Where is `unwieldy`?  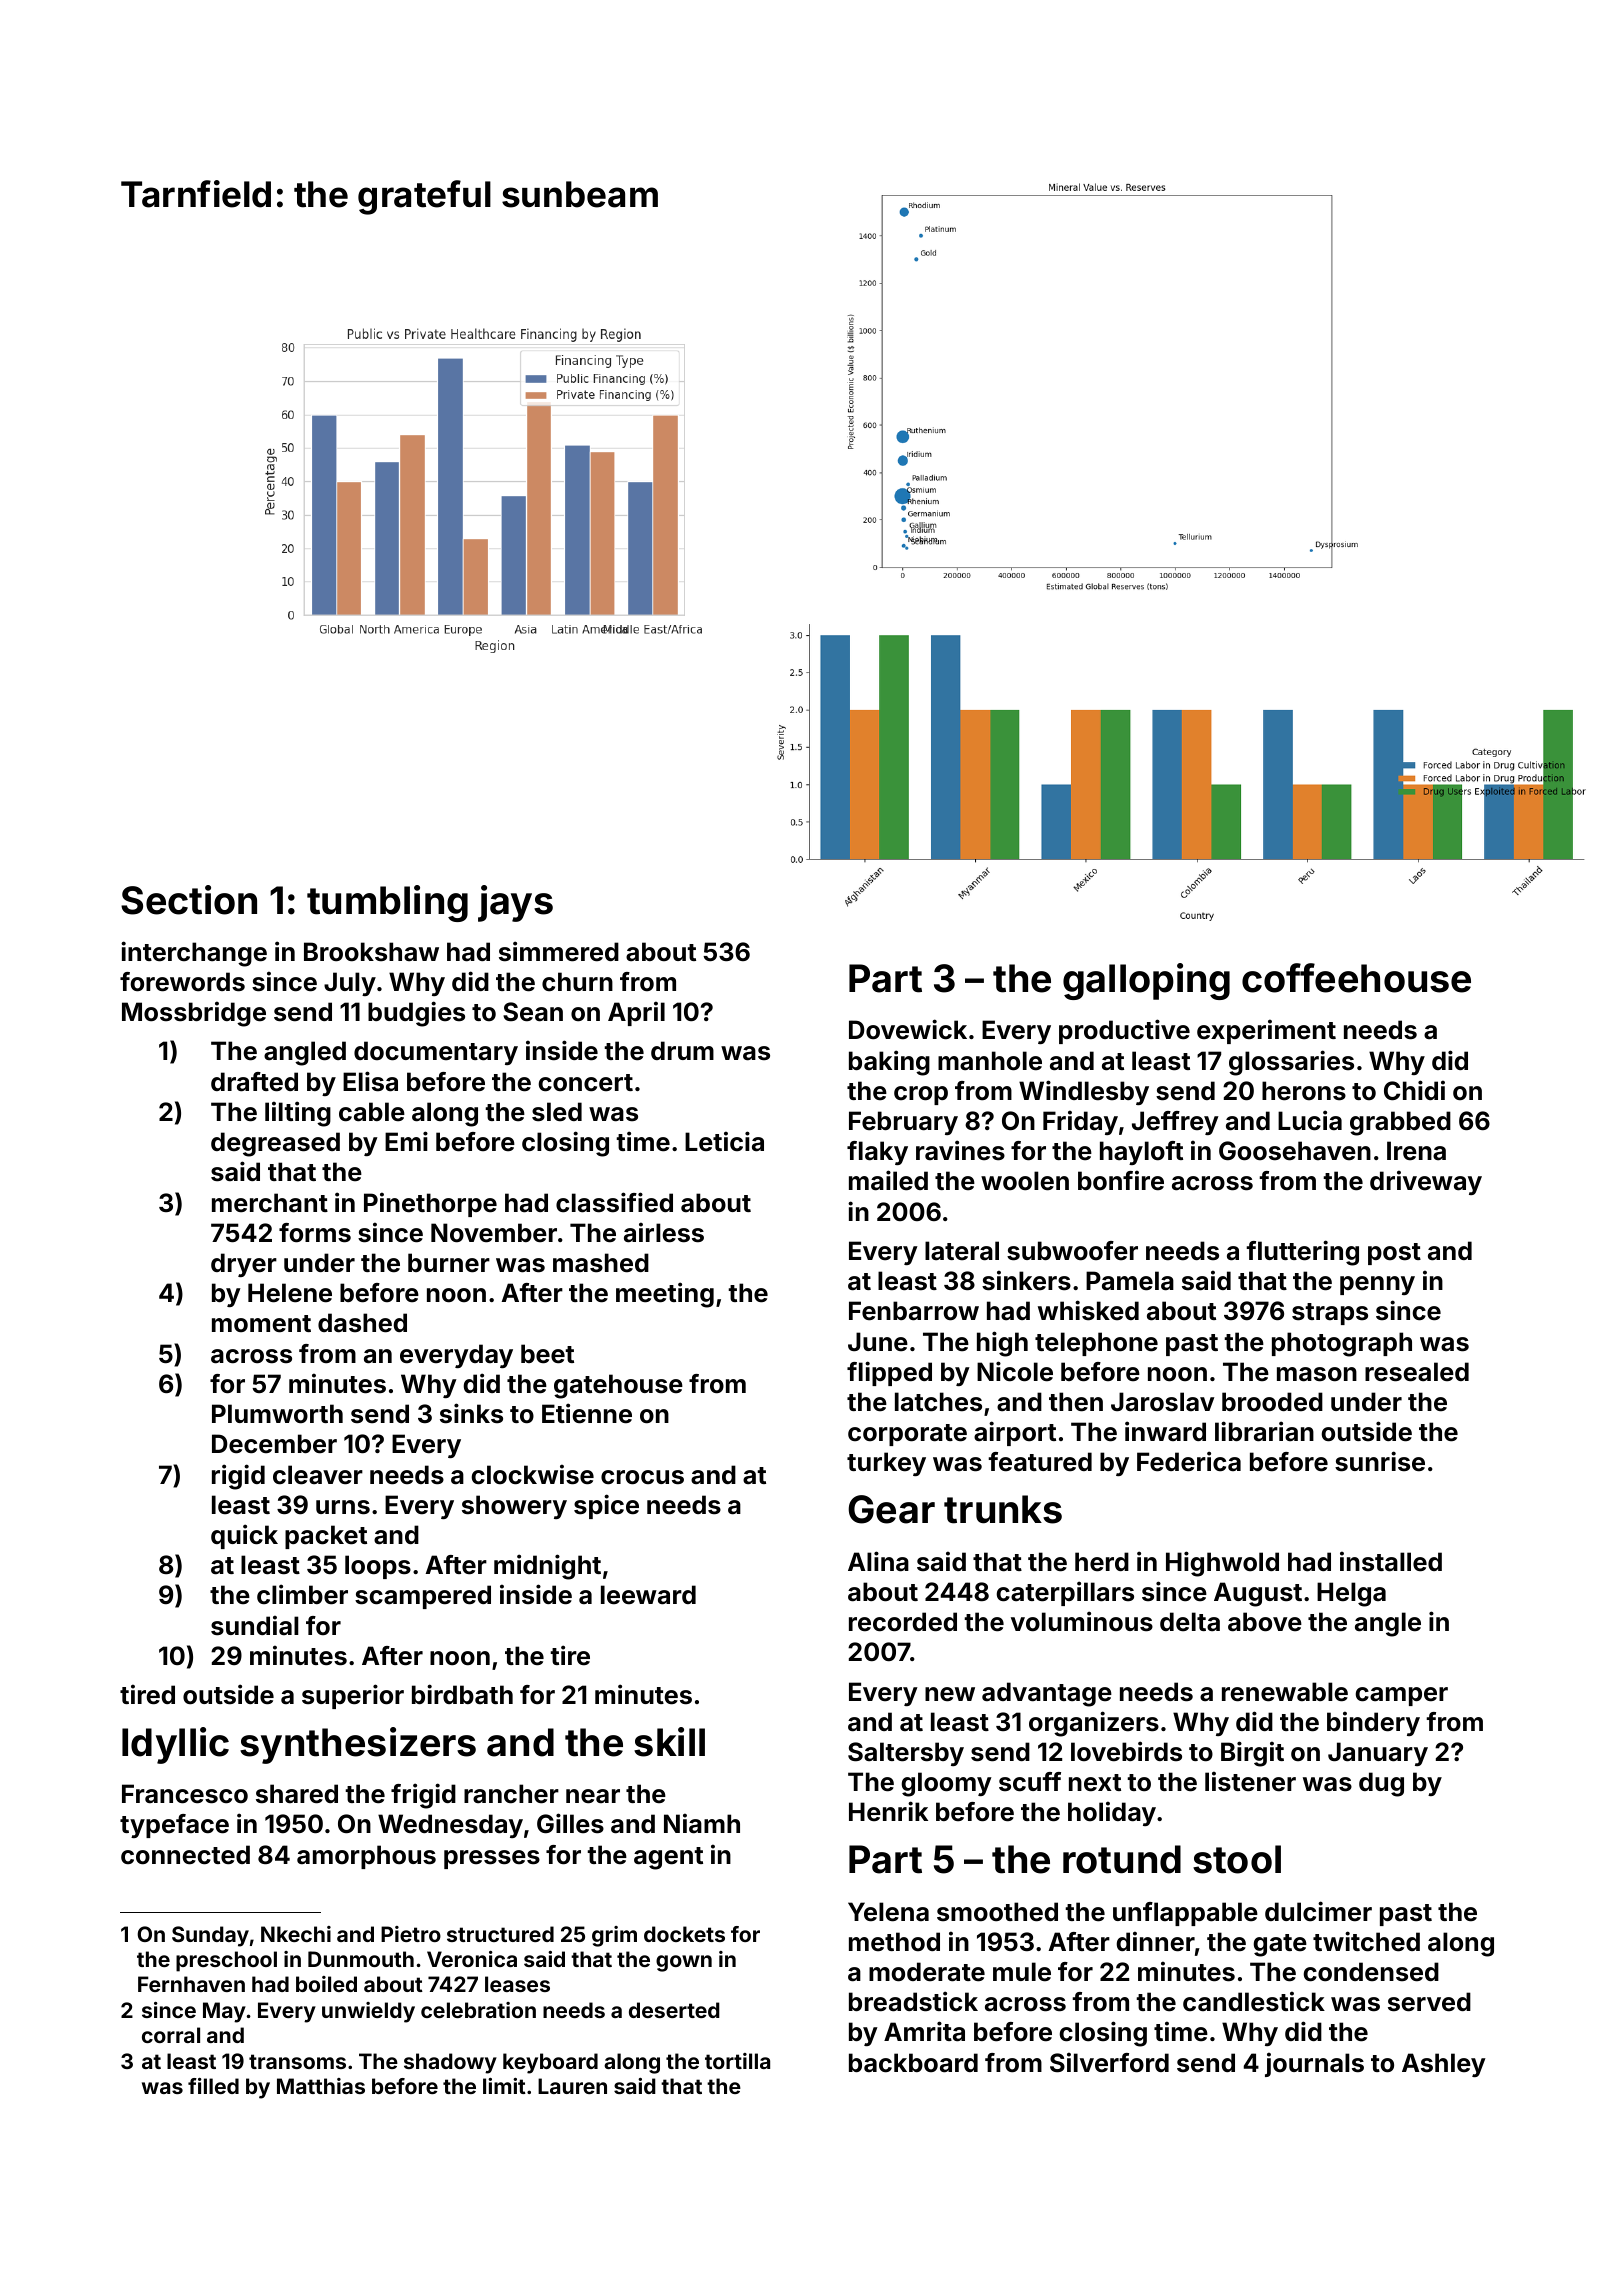
unwieldy is located at coordinates (368, 2012).
